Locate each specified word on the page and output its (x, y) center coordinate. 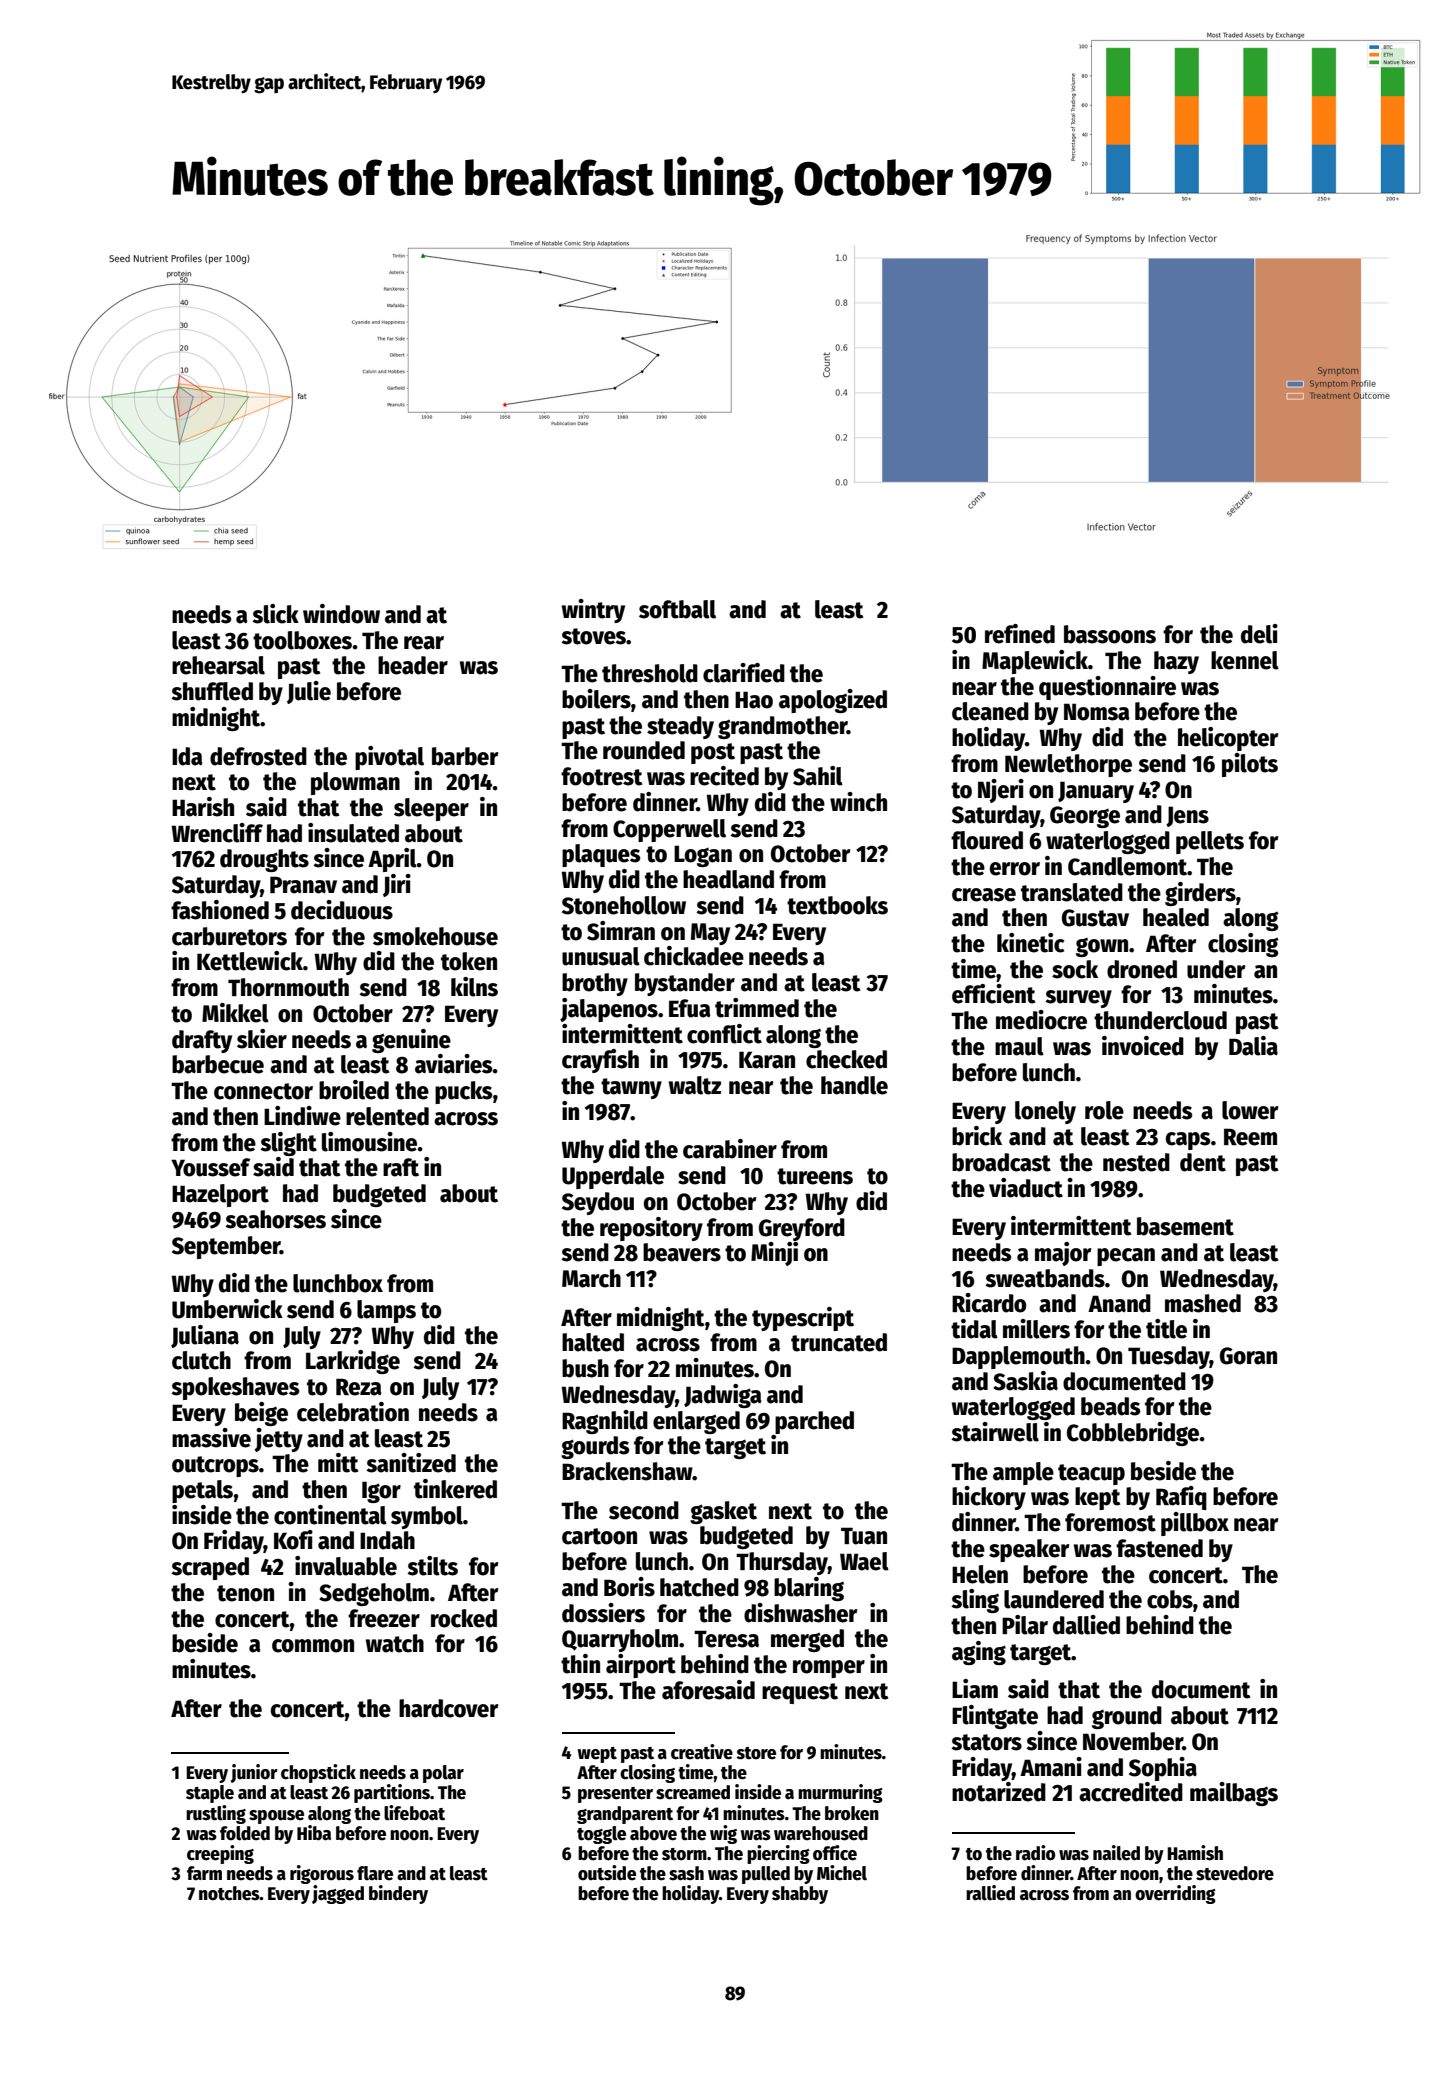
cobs (1170, 1599)
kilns (474, 987)
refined (1020, 634)
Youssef (210, 1167)
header (413, 665)
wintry (593, 611)
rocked (464, 1618)
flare (375, 1873)
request (800, 1693)
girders (1200, 894)
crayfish (600, 1061)
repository (651, 1229)
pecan (1126, 1257)
